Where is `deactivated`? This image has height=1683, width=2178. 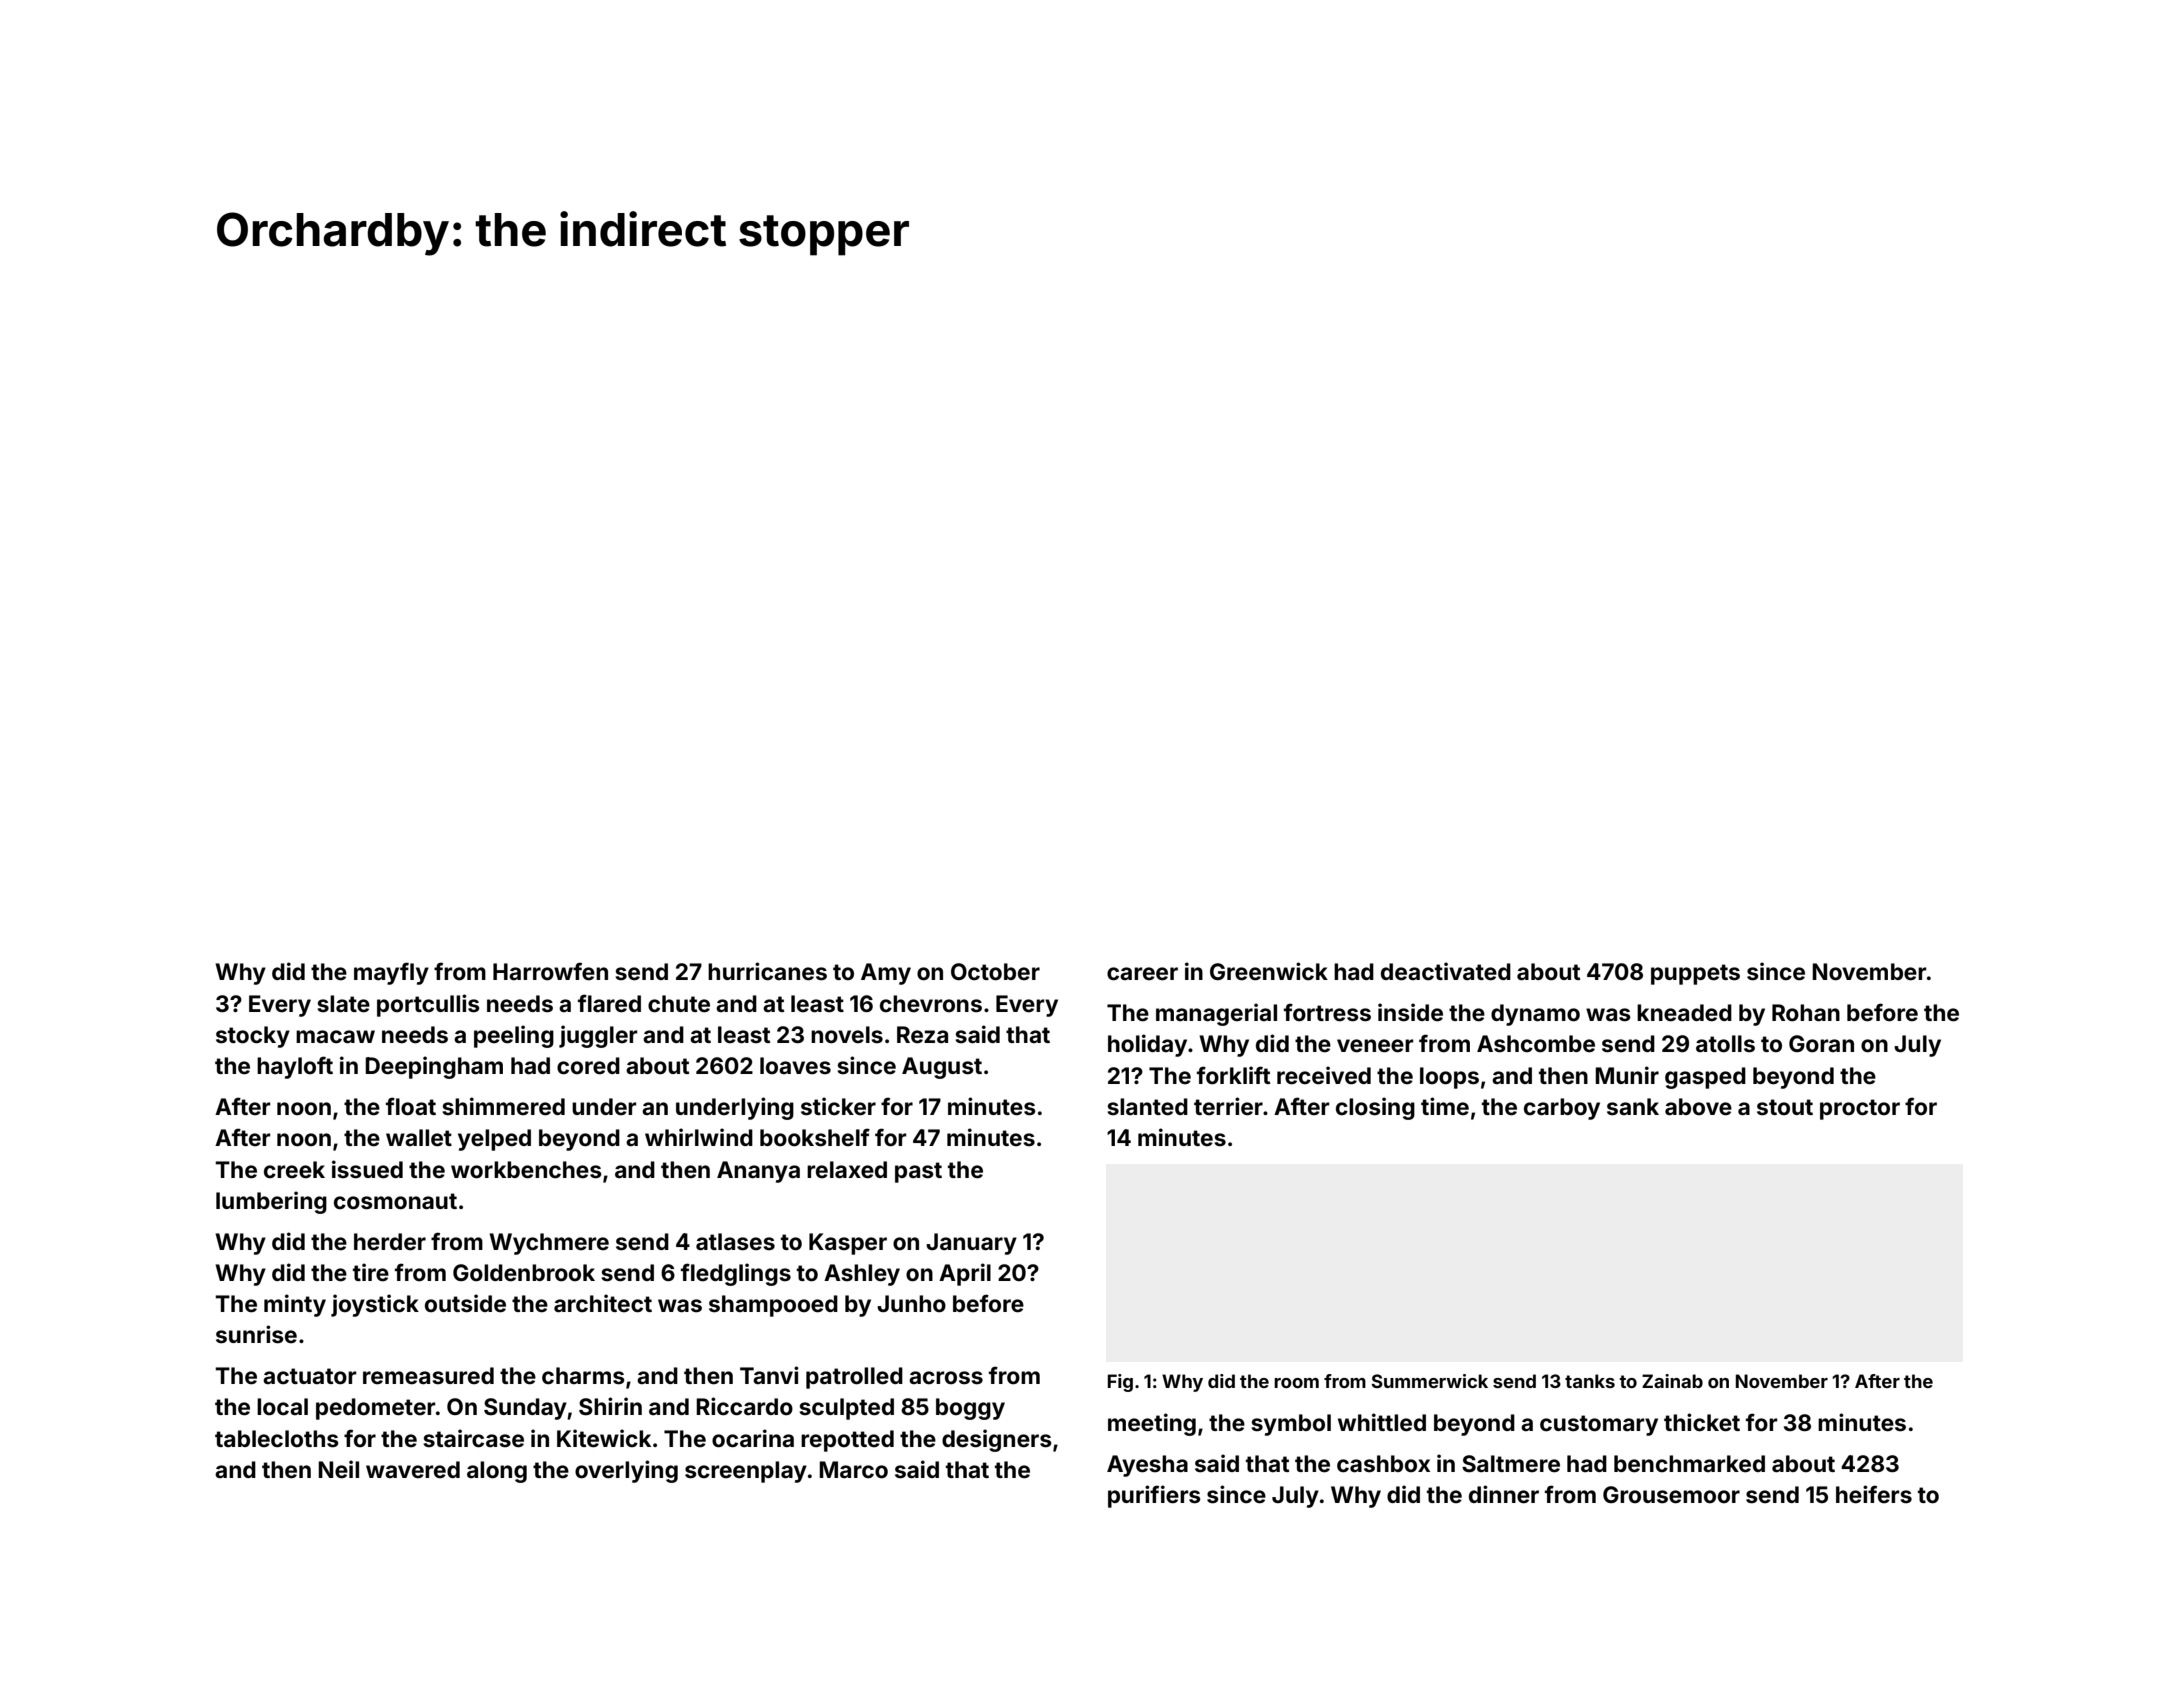
deactivated is located at coordinates (1446, 971).
